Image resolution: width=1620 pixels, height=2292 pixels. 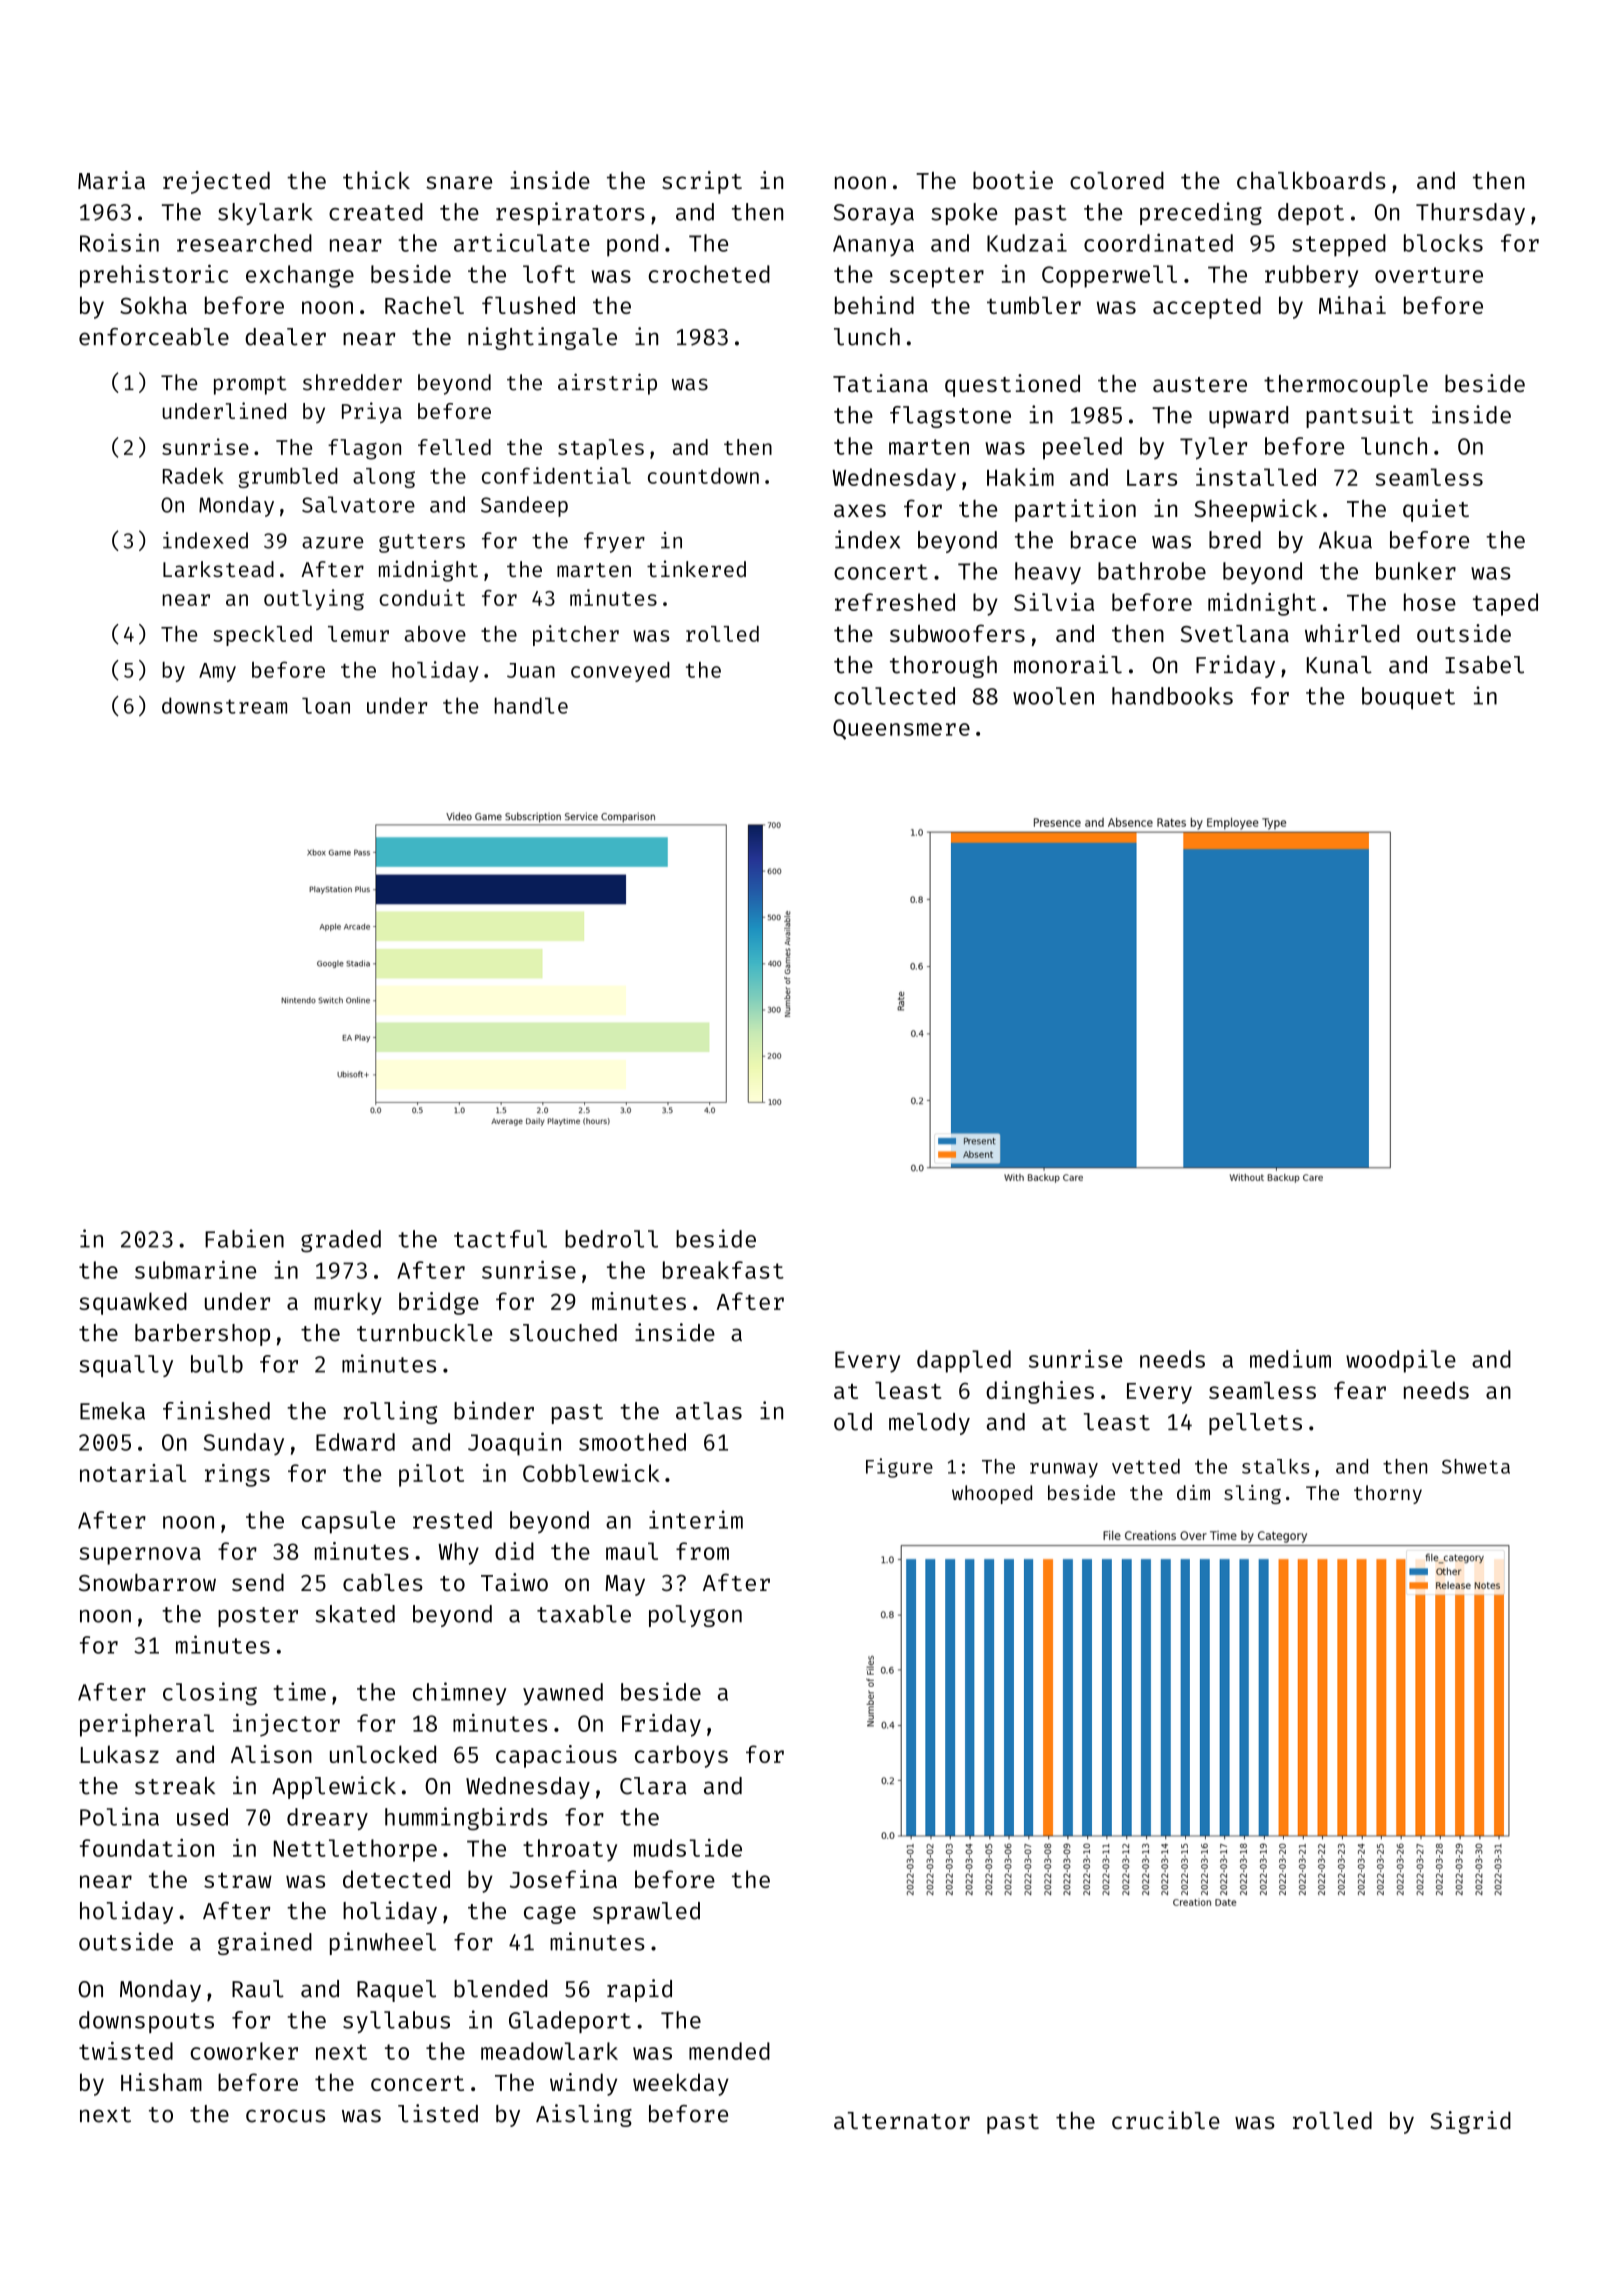 What do you see at coordinates (111, 180) in the document?
I see `Maria` at bounding box center [111, 180].
